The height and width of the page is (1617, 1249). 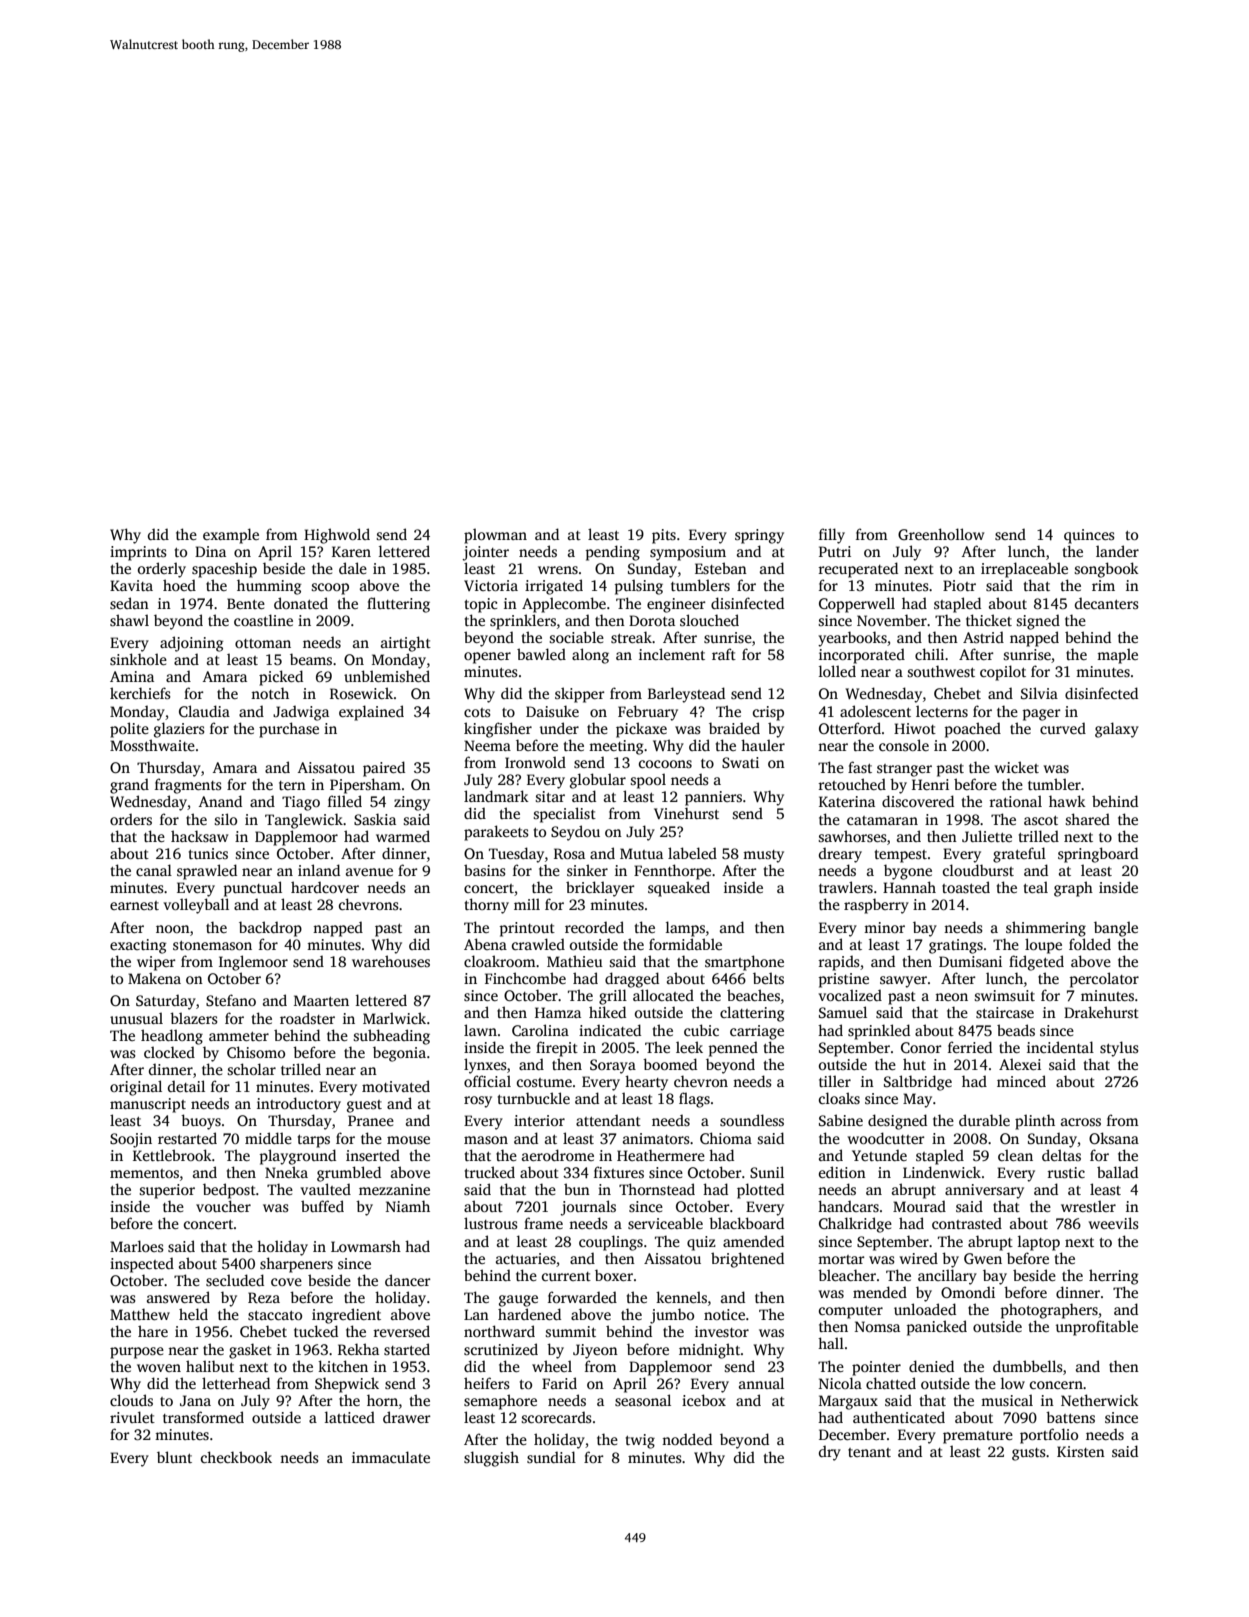 I want to click on imprints, so click(x=138, y=553).
